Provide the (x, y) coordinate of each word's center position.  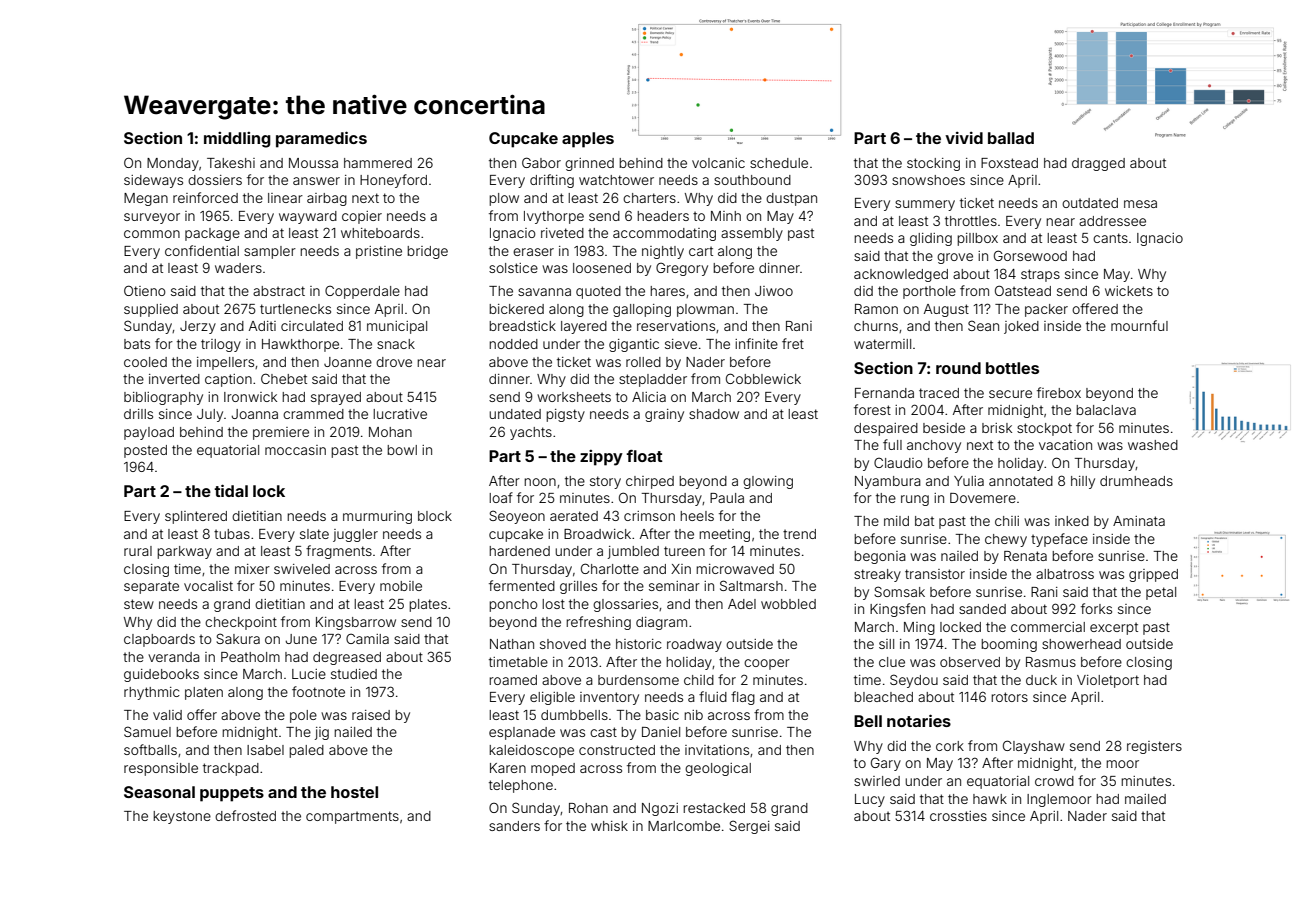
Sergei (749, 827)
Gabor (541, 162)
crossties (958, 816)
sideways (153, 181)
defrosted (245, 815)
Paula (727, 498)
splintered (196, 517)
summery (925, 205)
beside (944, 428)
